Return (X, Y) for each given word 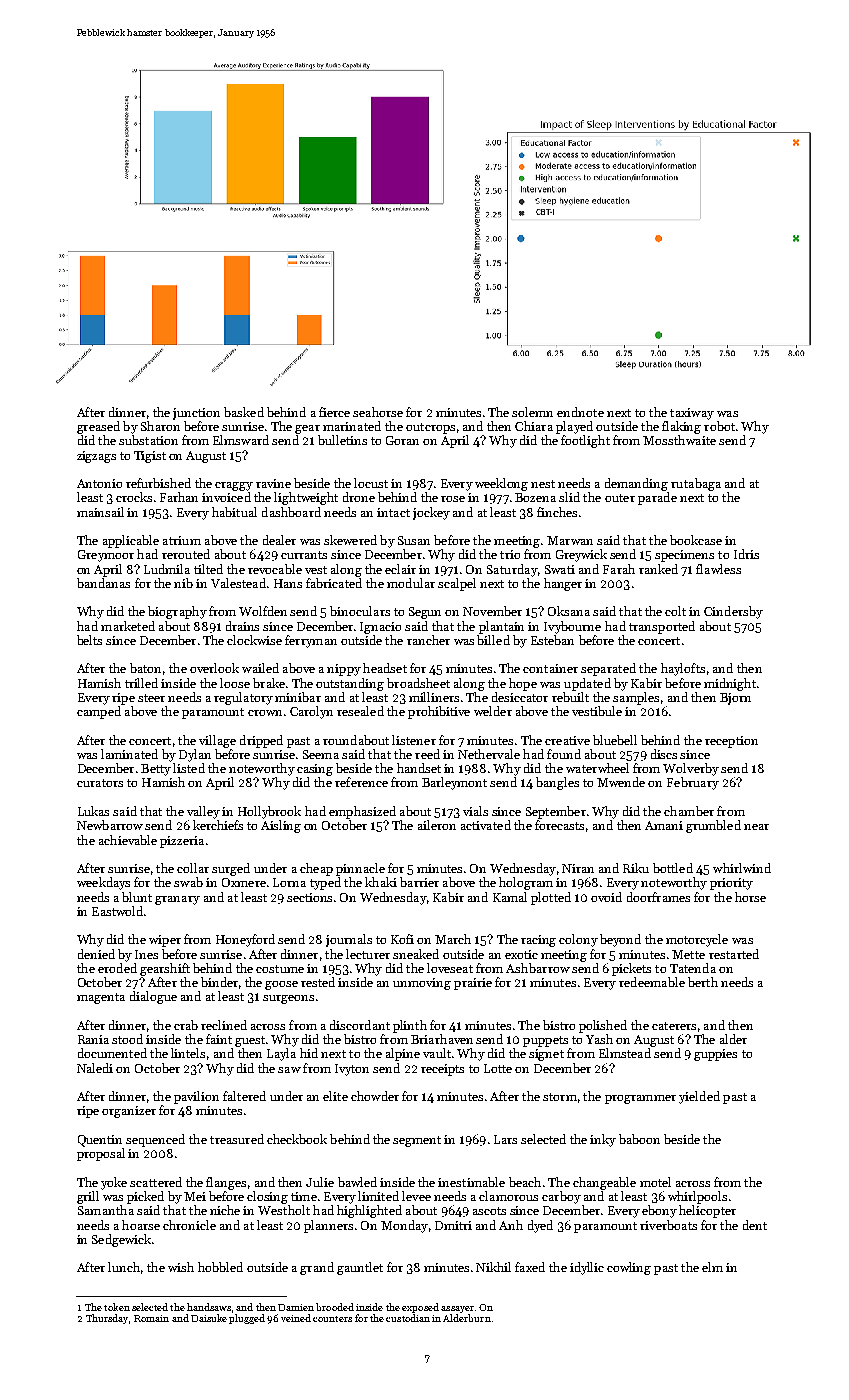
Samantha (106, 1210)
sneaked (416, 954)
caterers (674, 1026)
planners (328, 1226)
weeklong (501, 484)
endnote (580, 412)
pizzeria (182, 842)
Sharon (160, 426)
